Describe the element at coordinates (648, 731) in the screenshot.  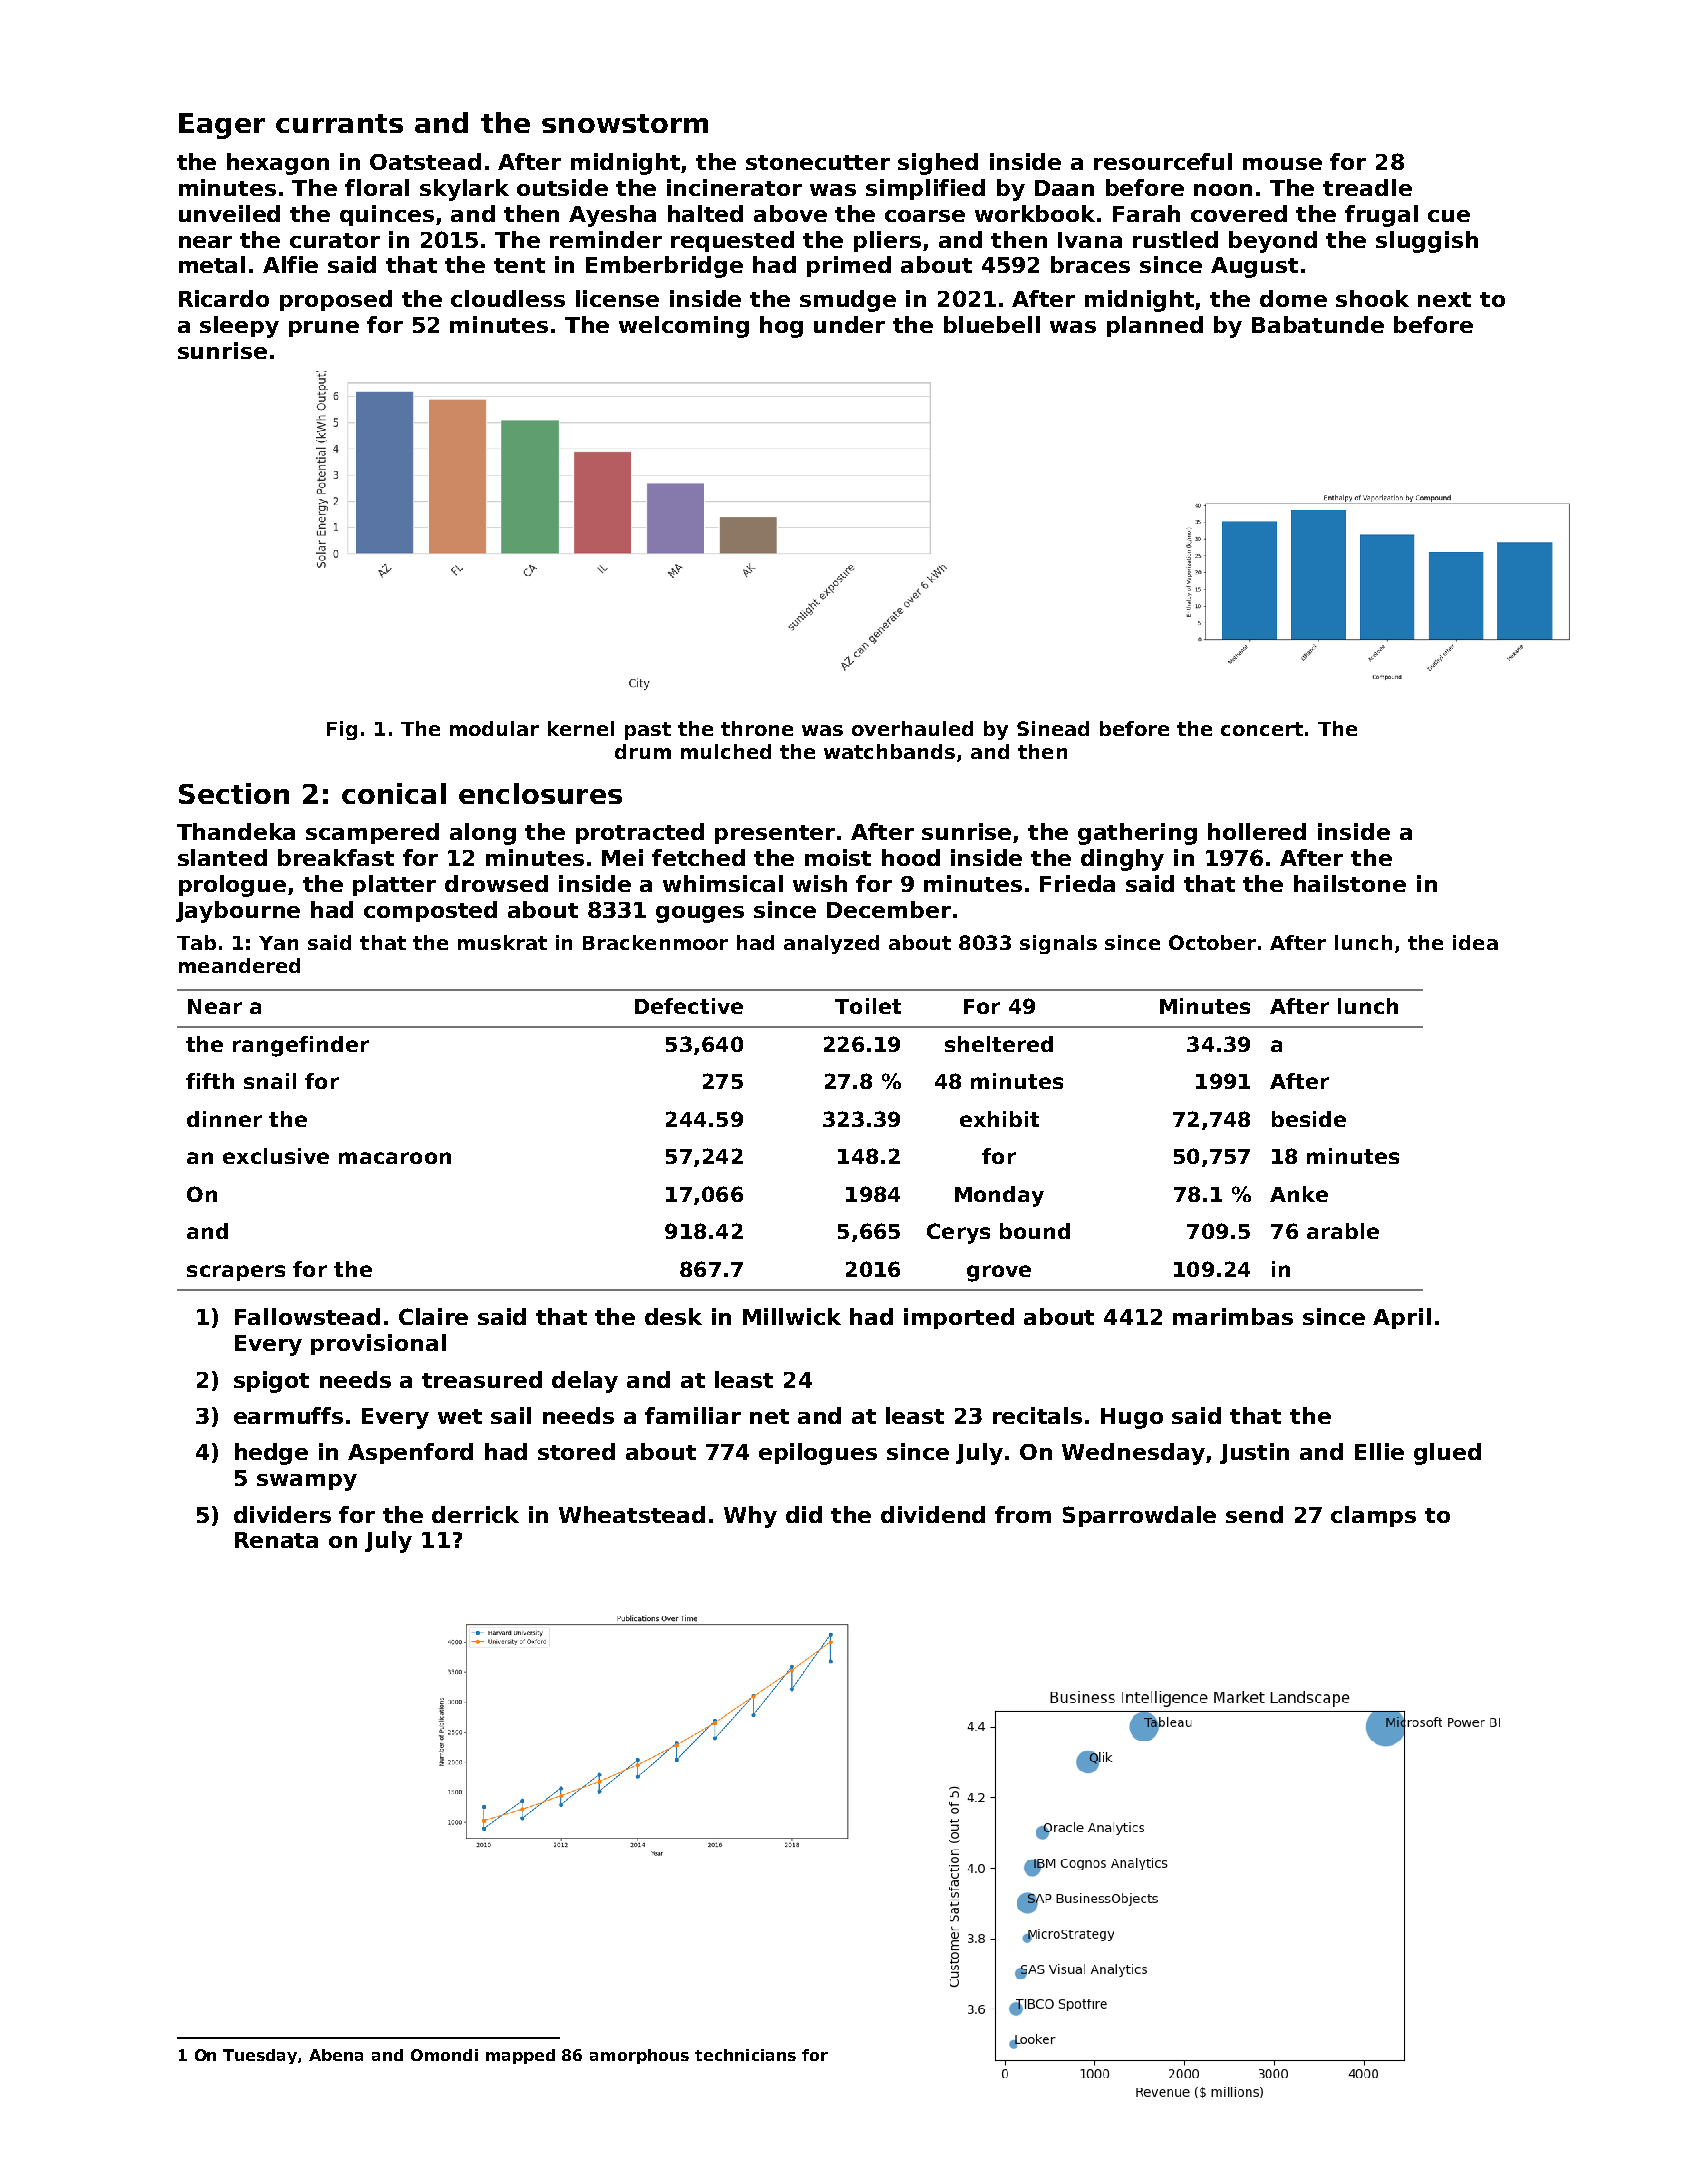
I see `past` at that location.
